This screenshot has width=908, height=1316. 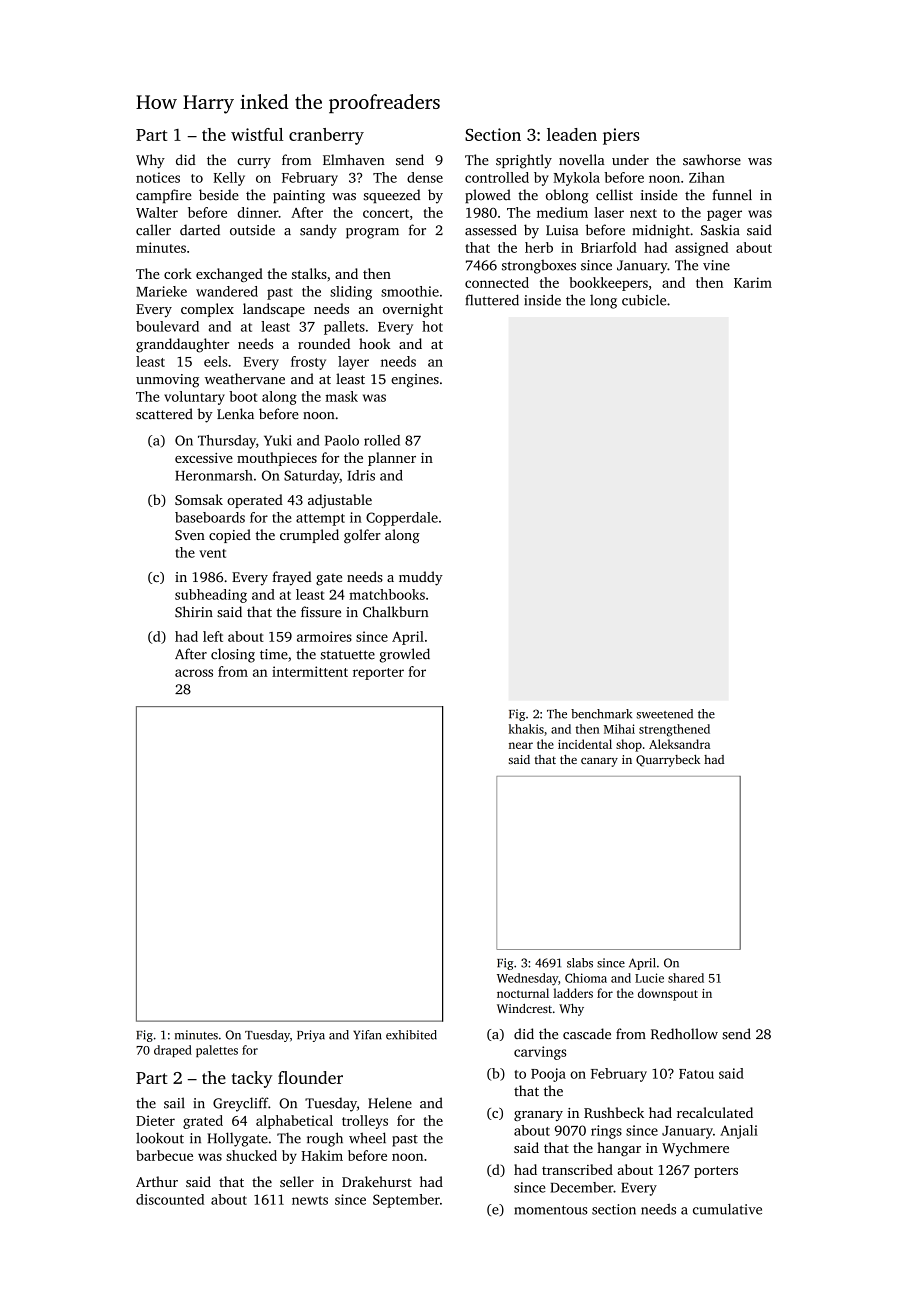 What do you see at coordinates (318, 231) in the screenshot?
I see `sandy` at bounding box center [318, 231].
